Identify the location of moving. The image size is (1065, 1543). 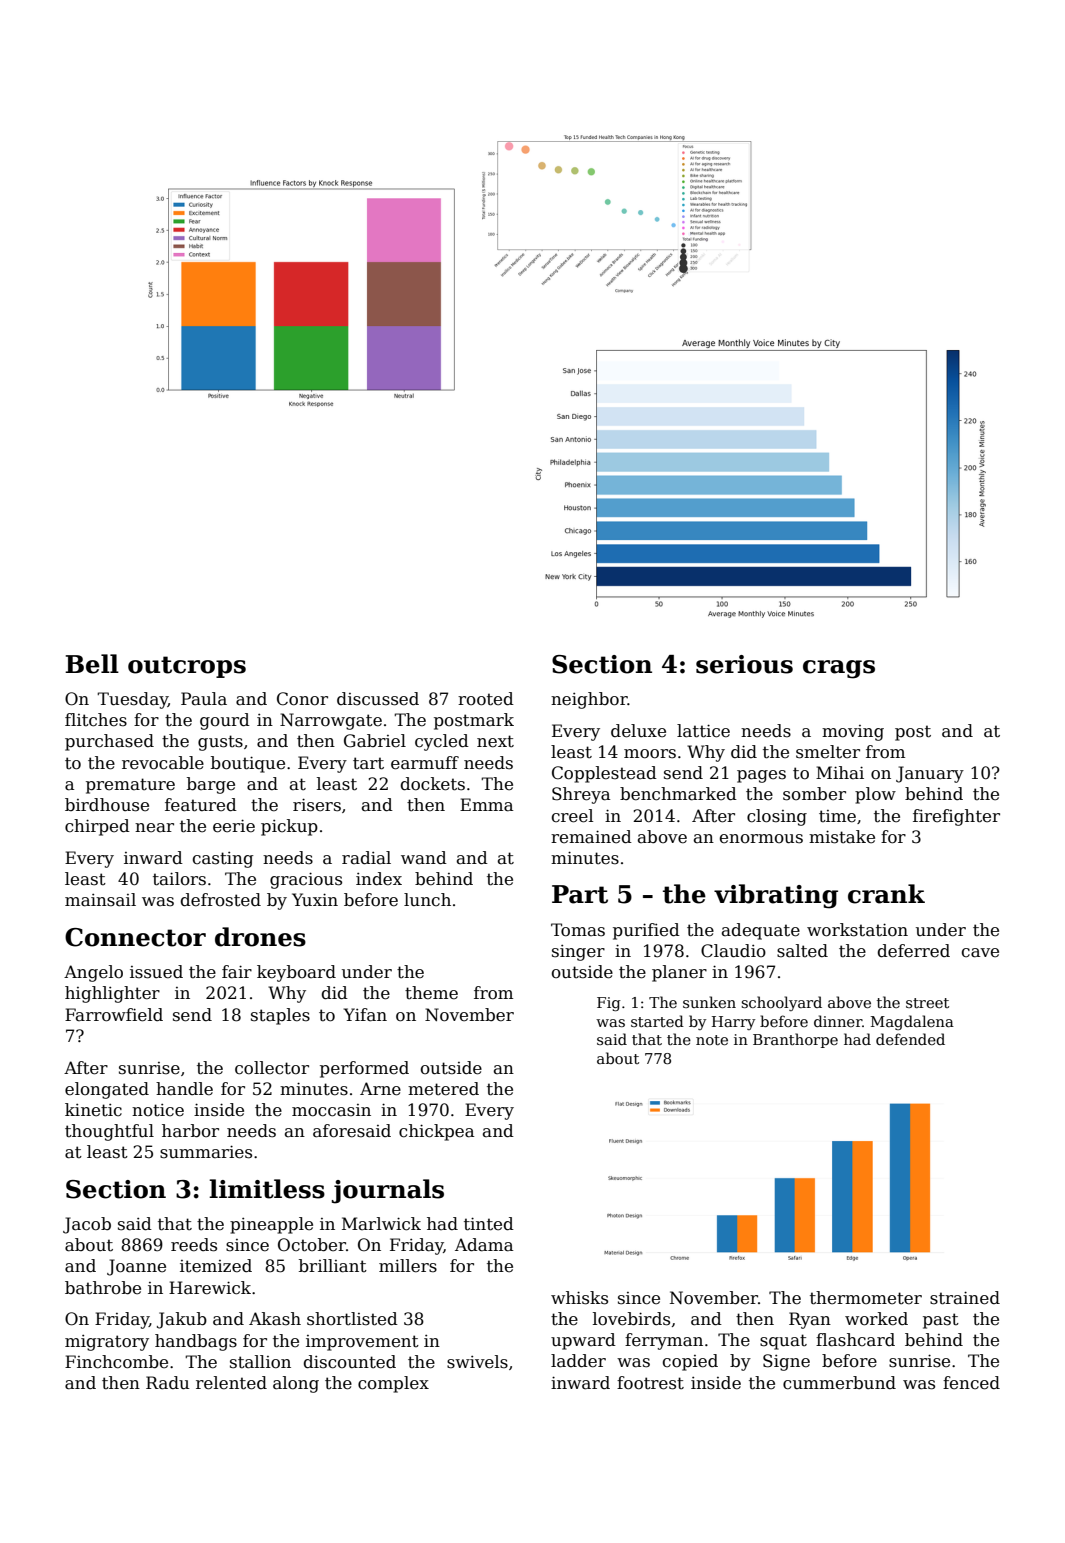
(853, 733).
